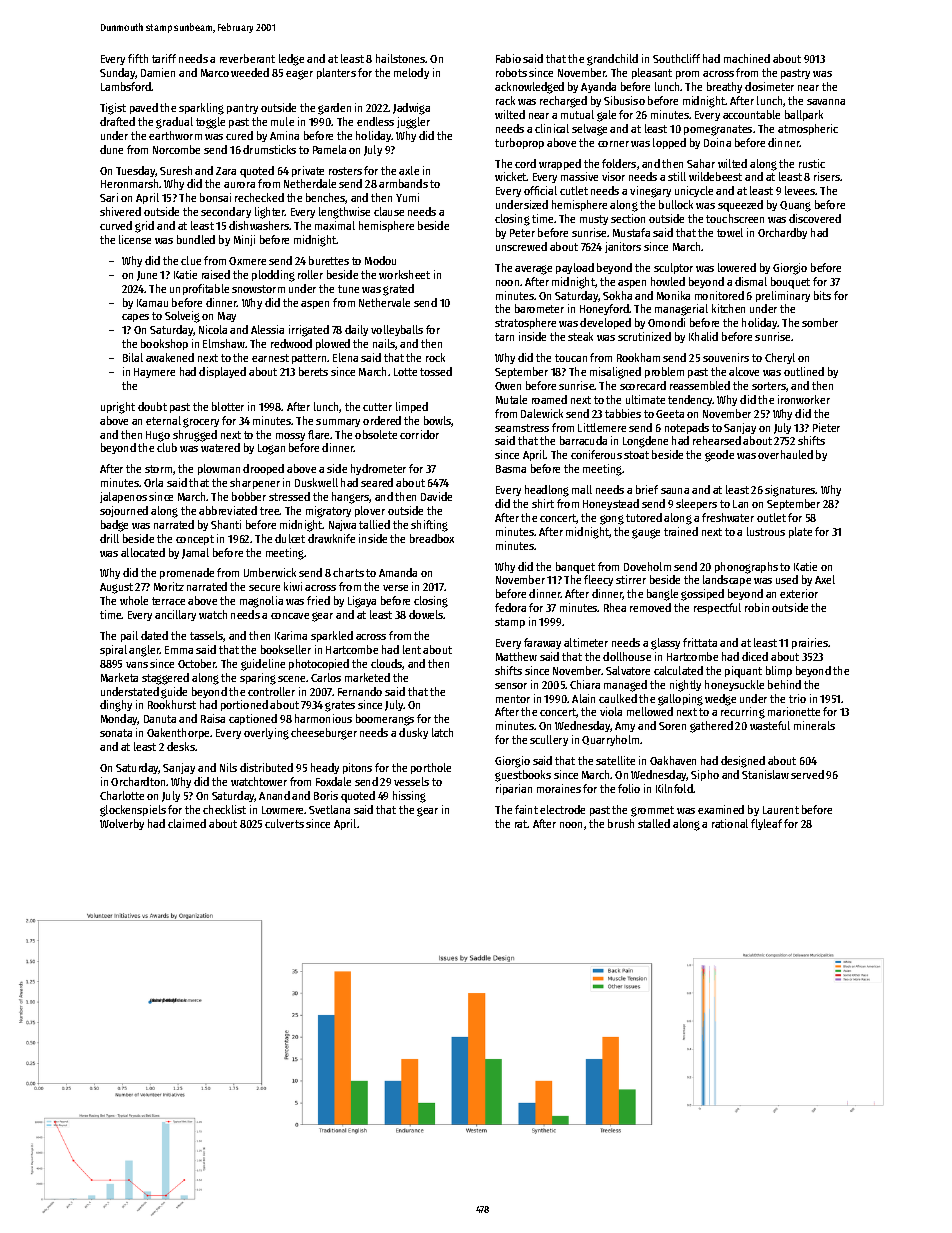 Image resolution: width=952 pixels, height=1233 pixels. Describe the element at coordinates (703, 336) in the image. I see `Khalid` at that location.
